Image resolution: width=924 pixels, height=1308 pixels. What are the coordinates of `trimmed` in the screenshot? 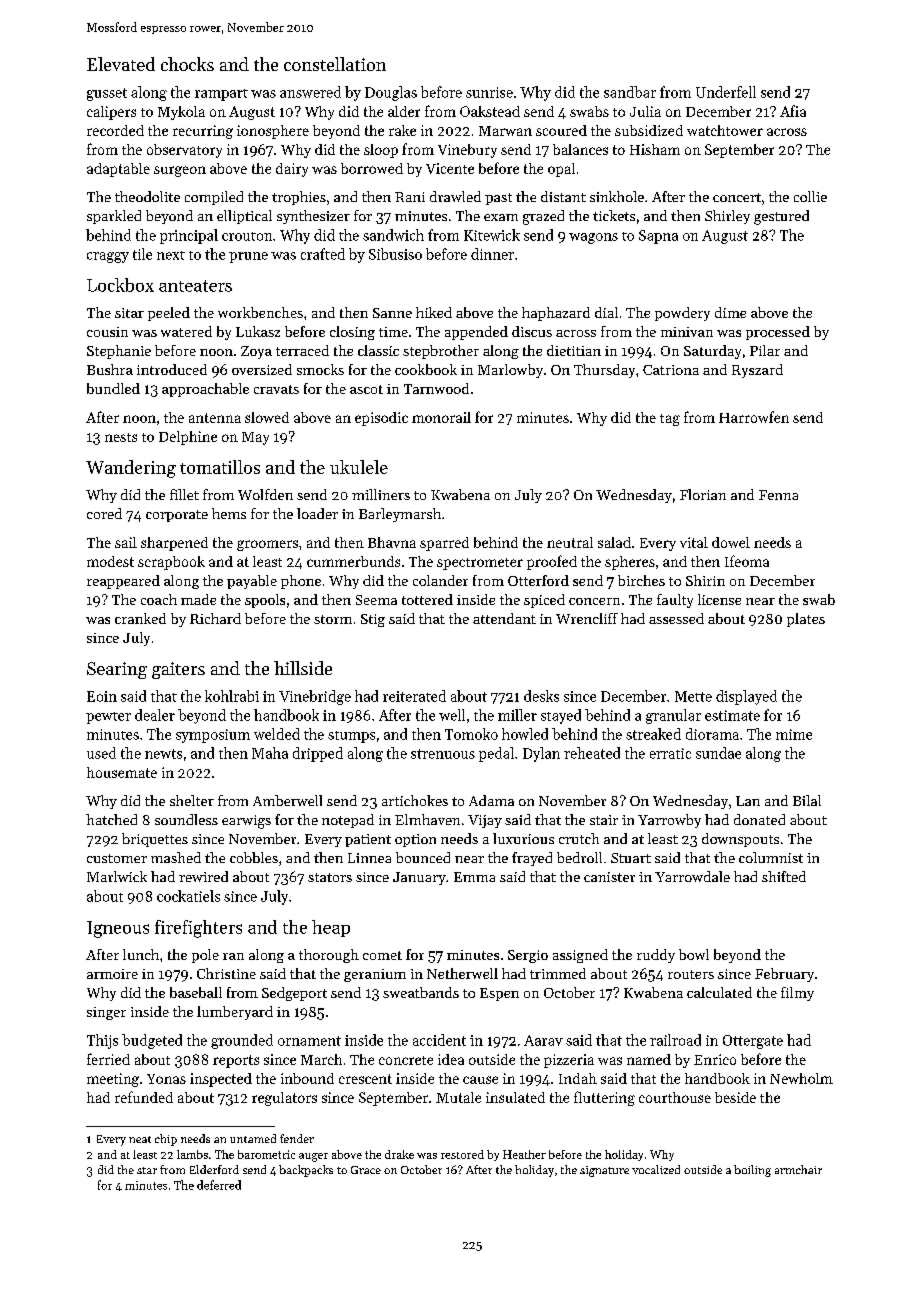 It's located at (558, 973).
